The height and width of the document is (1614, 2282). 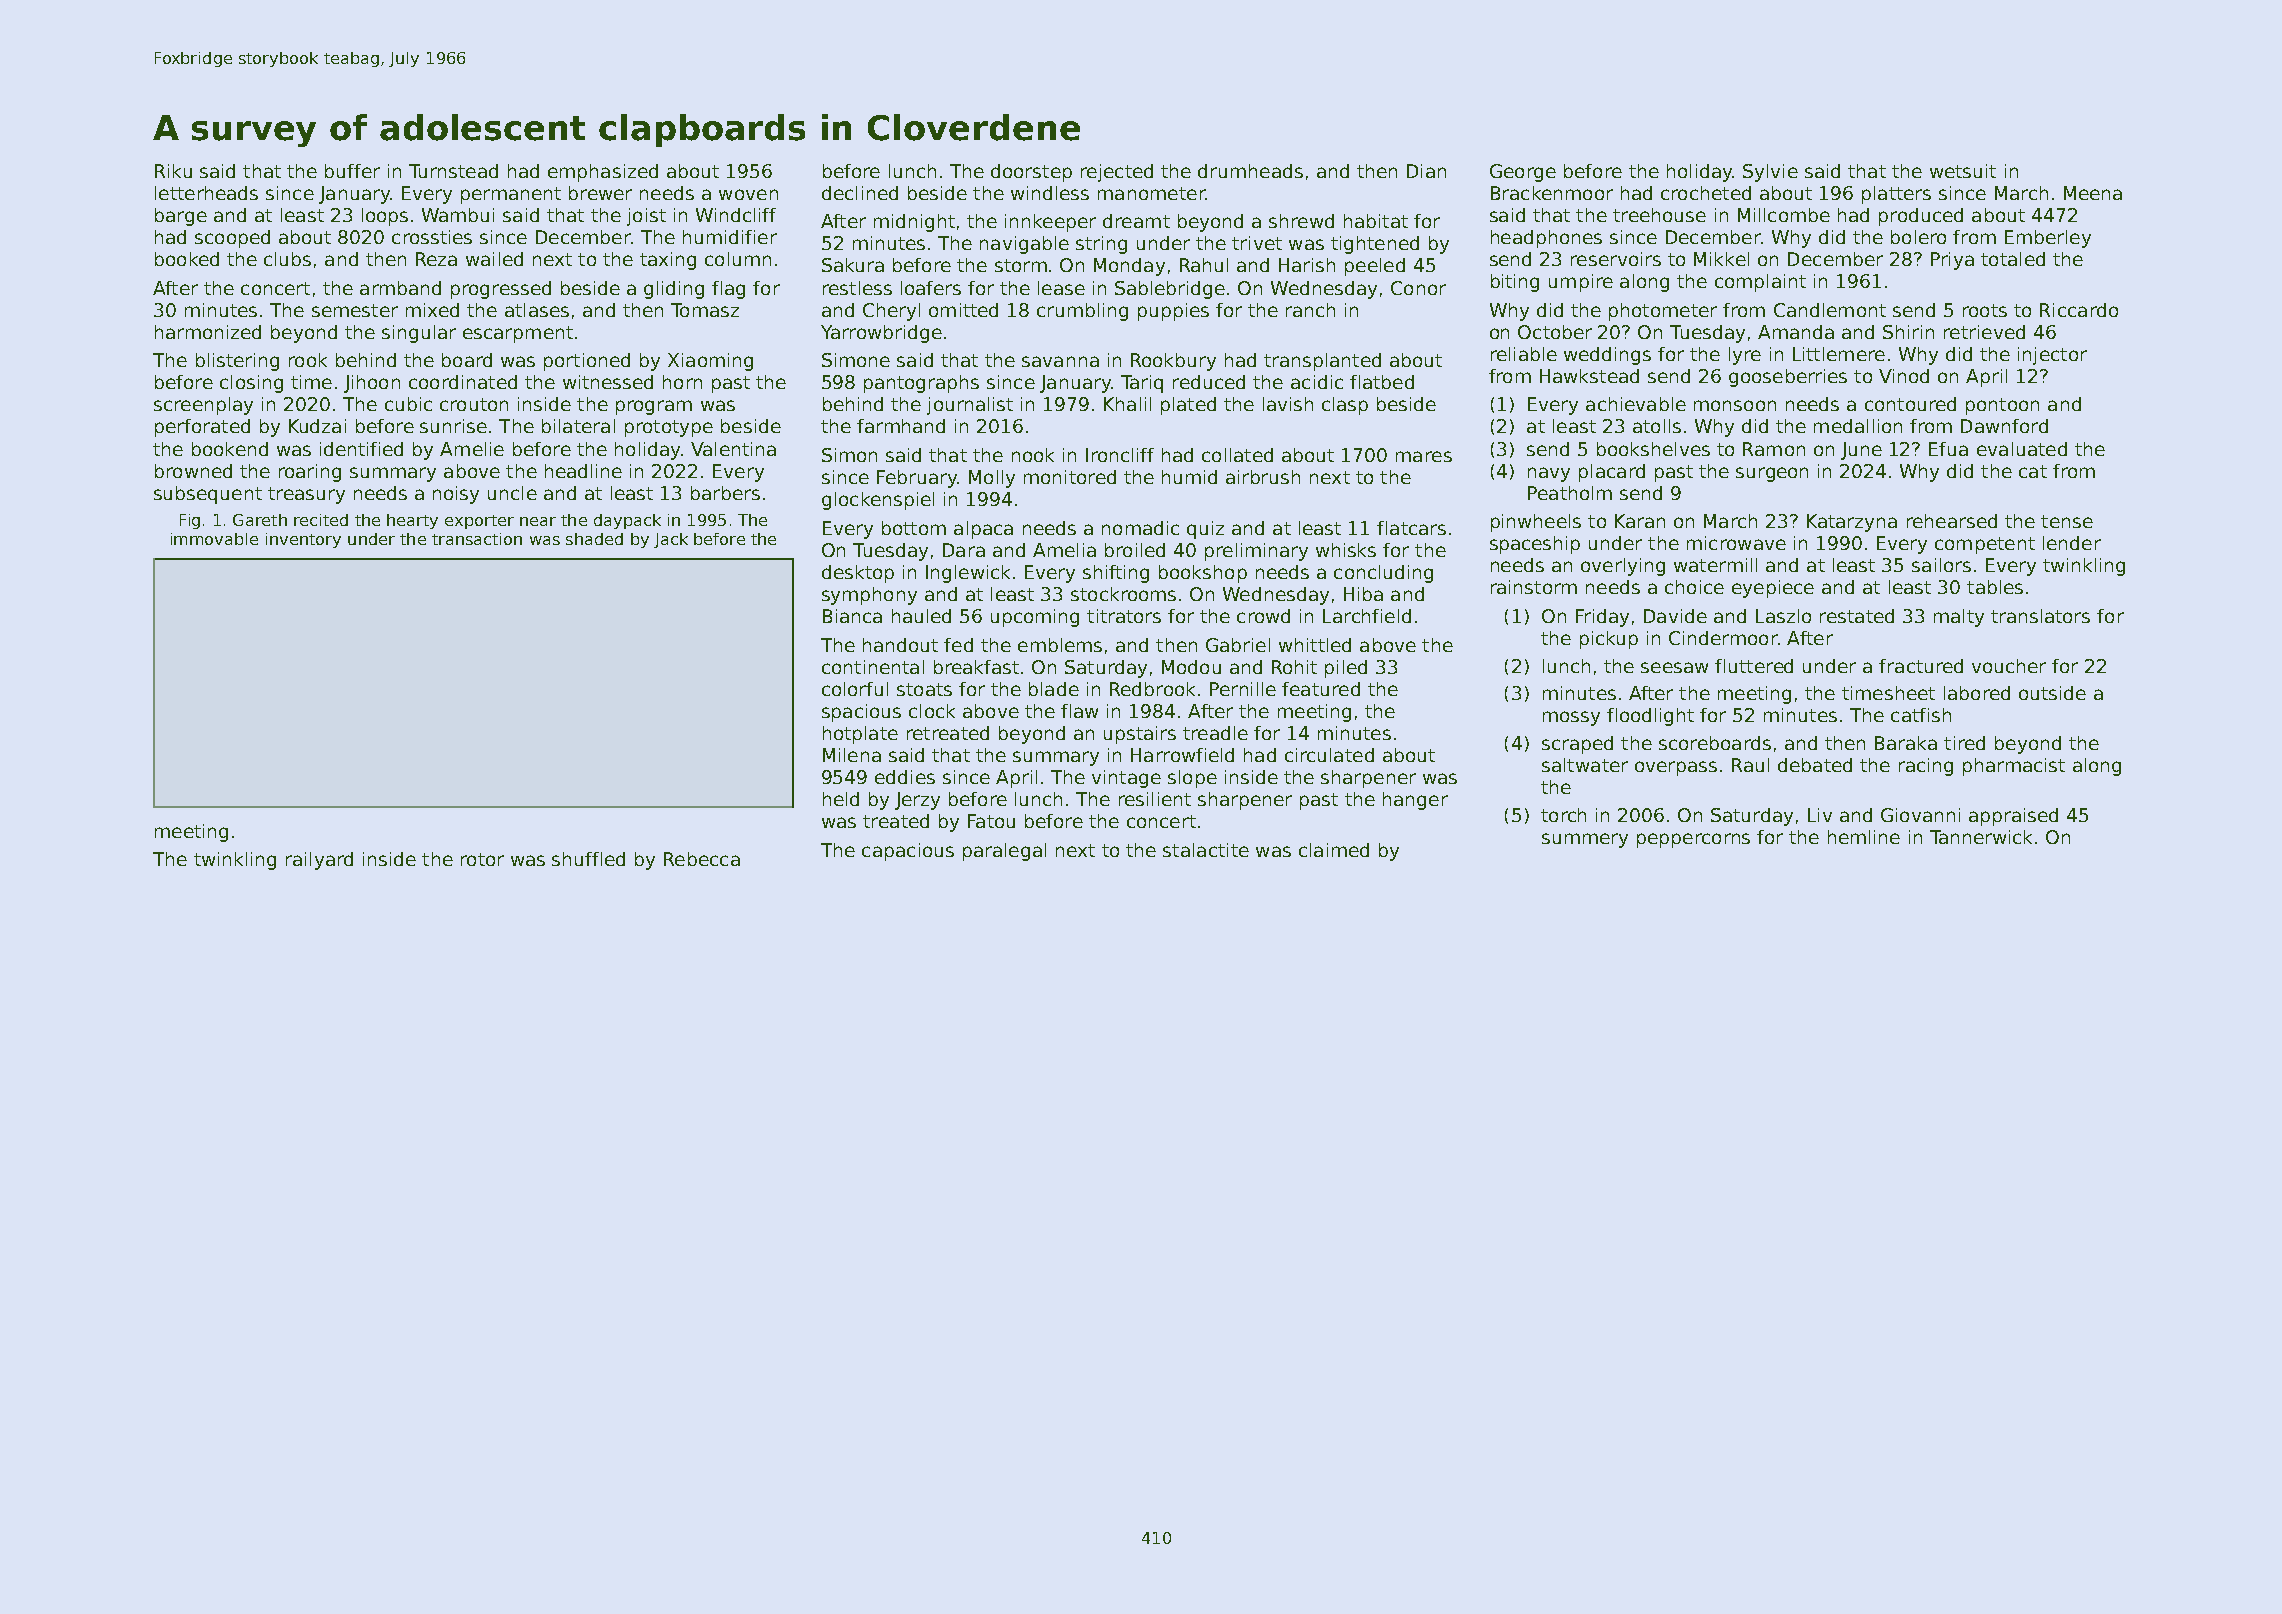 I want to click on lender, so click(x=2072, y=543).
